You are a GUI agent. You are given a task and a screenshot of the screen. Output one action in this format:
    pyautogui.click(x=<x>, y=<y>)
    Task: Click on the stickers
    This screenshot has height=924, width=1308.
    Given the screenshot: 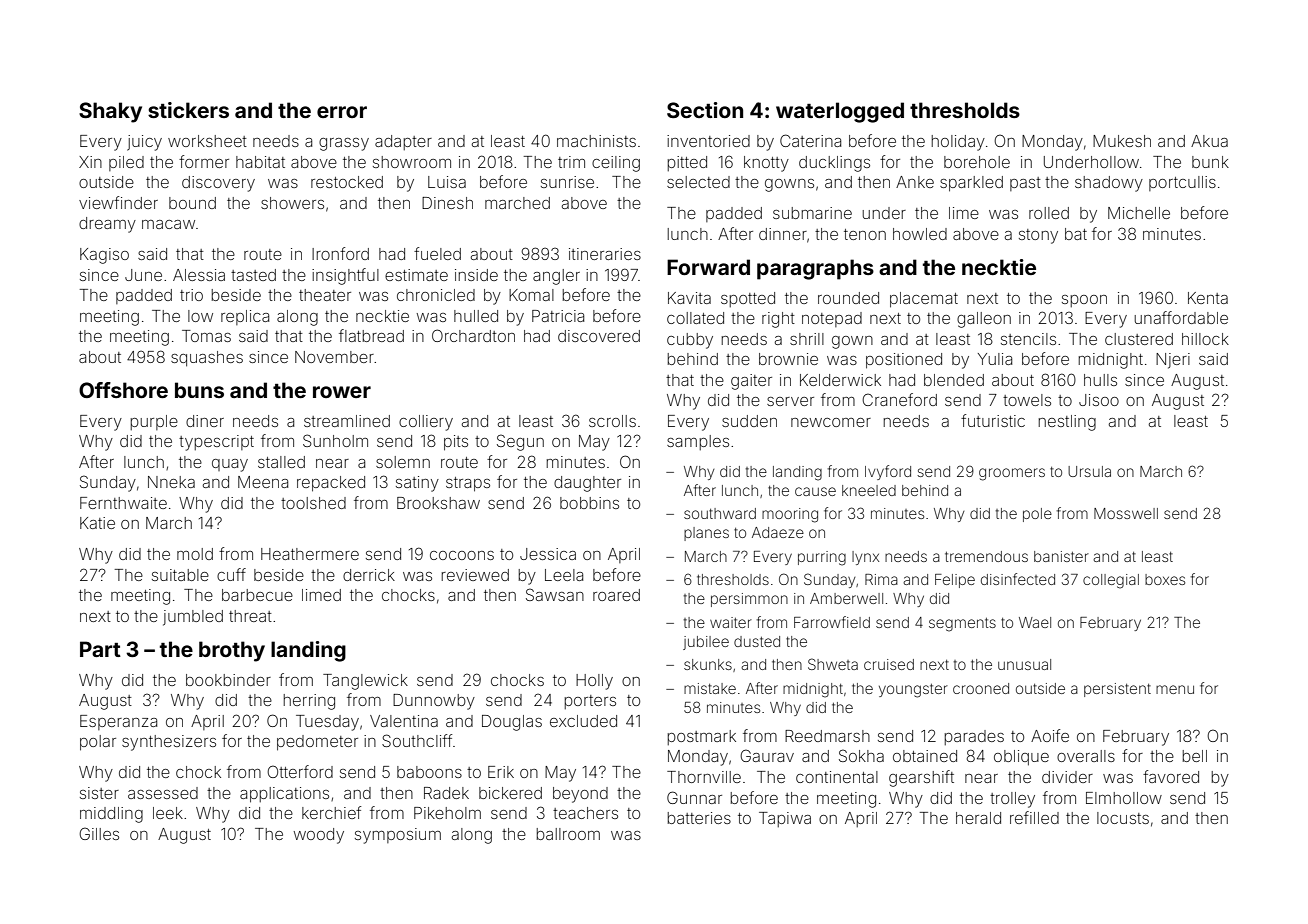 What is the action you would take?
    pyautogui.click(x=188, y=110)
